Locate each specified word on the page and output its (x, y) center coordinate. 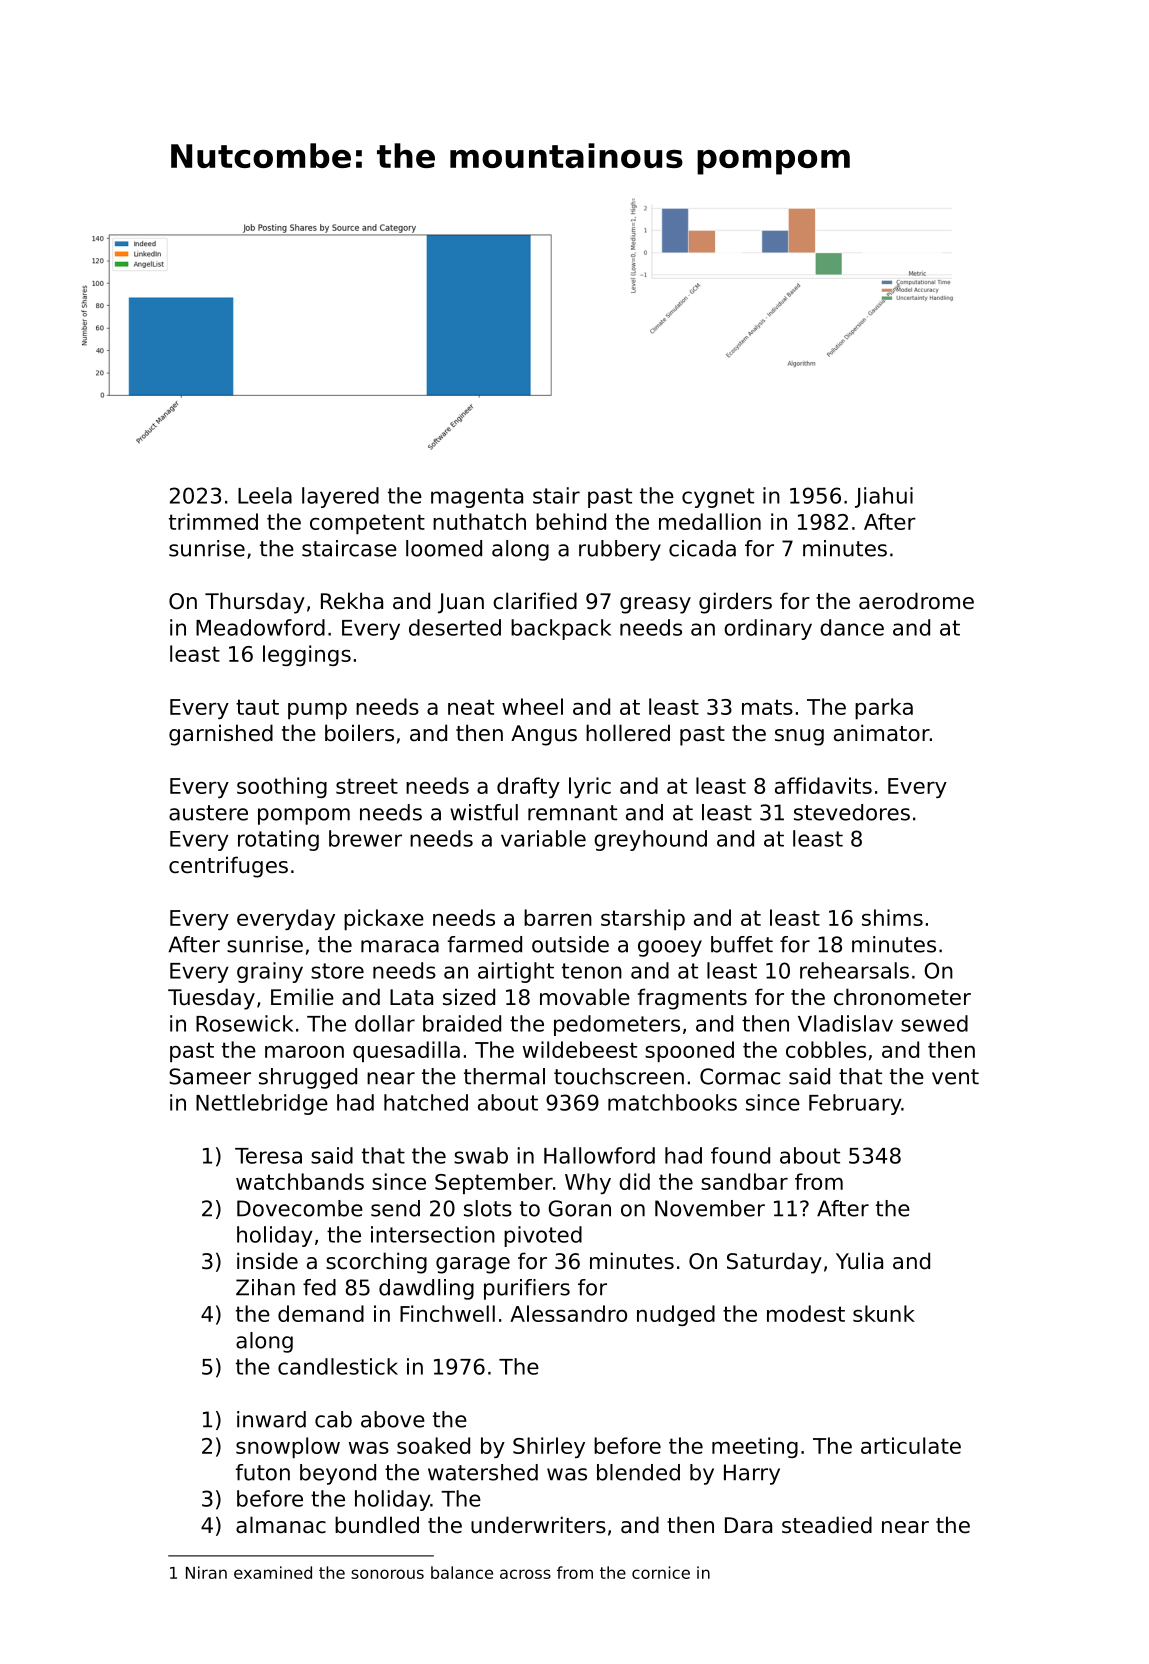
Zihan (265, 1287)
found (740, 1155)
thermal (504, 1076)
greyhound (650, 840)
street (367, 786)
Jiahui (884, 497)
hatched (426, 1102)
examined (273, 1572)
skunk (884, 1313)
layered (340, 497)
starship (643, 919)
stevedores (852, 812)
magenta (477, 498)
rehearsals (854, 970)
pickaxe (384, 919)
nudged (676, 1315)
